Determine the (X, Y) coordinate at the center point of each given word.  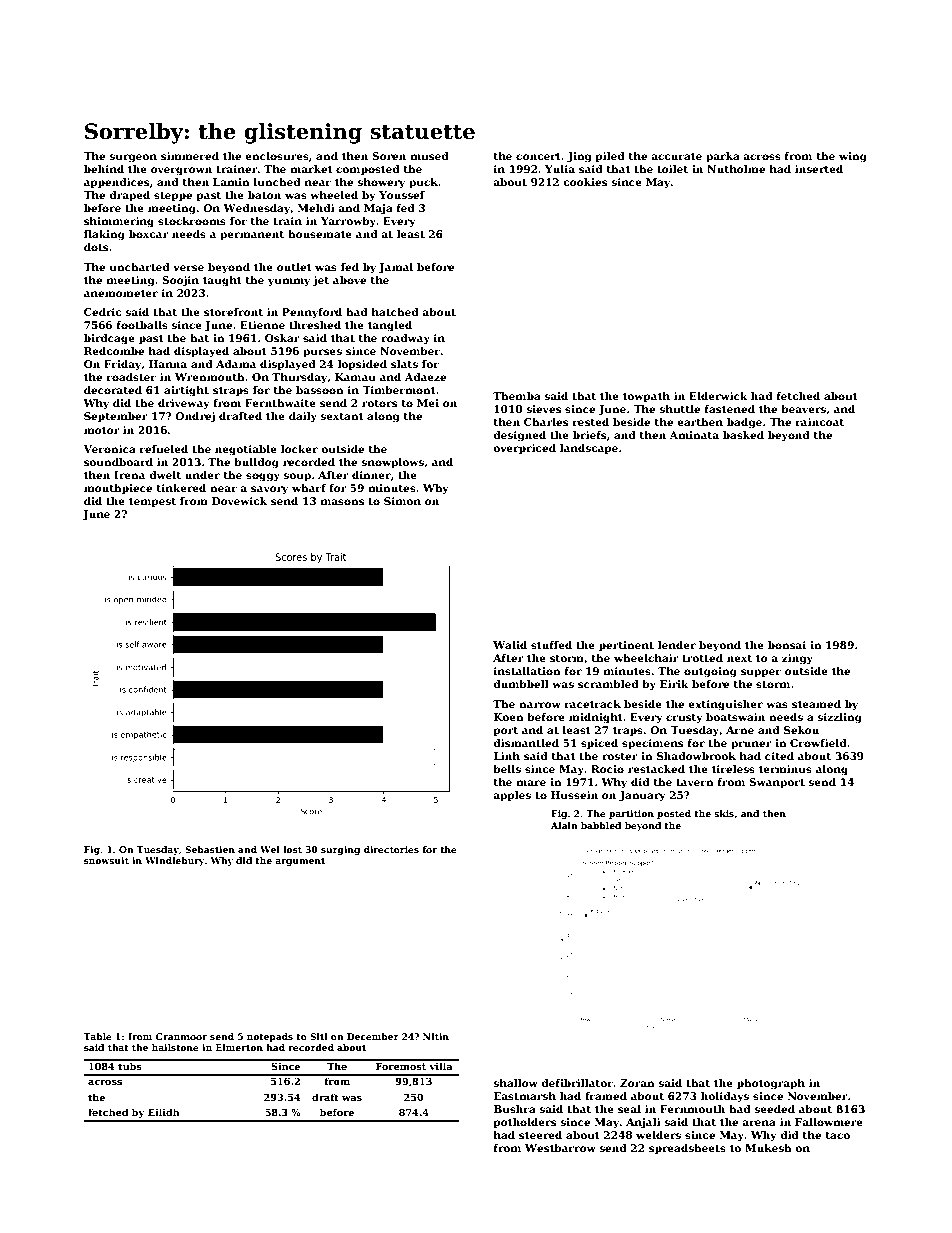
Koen (509, 717)
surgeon (133, 158)
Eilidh (164, 1112)
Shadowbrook (696, 756)
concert (538, 156)
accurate (676, 156)
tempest (152, 502)
